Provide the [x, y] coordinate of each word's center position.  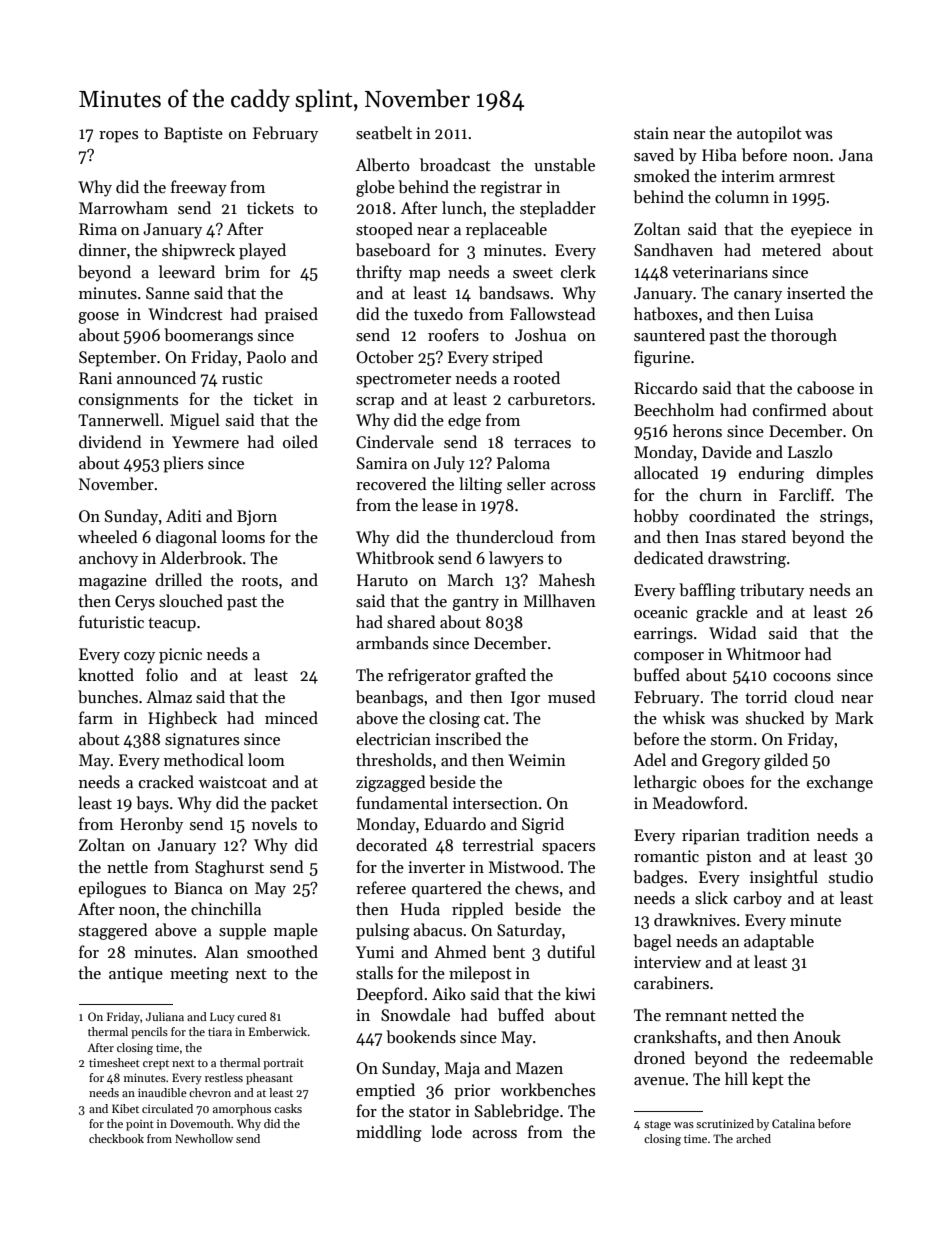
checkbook [116, 1138]
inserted [816, 293]
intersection [495, 803]
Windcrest [185, 314]
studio [851, 876]
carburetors [549, 398]
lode [446, 1131]
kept [768, 1080]
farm [96, 717]
